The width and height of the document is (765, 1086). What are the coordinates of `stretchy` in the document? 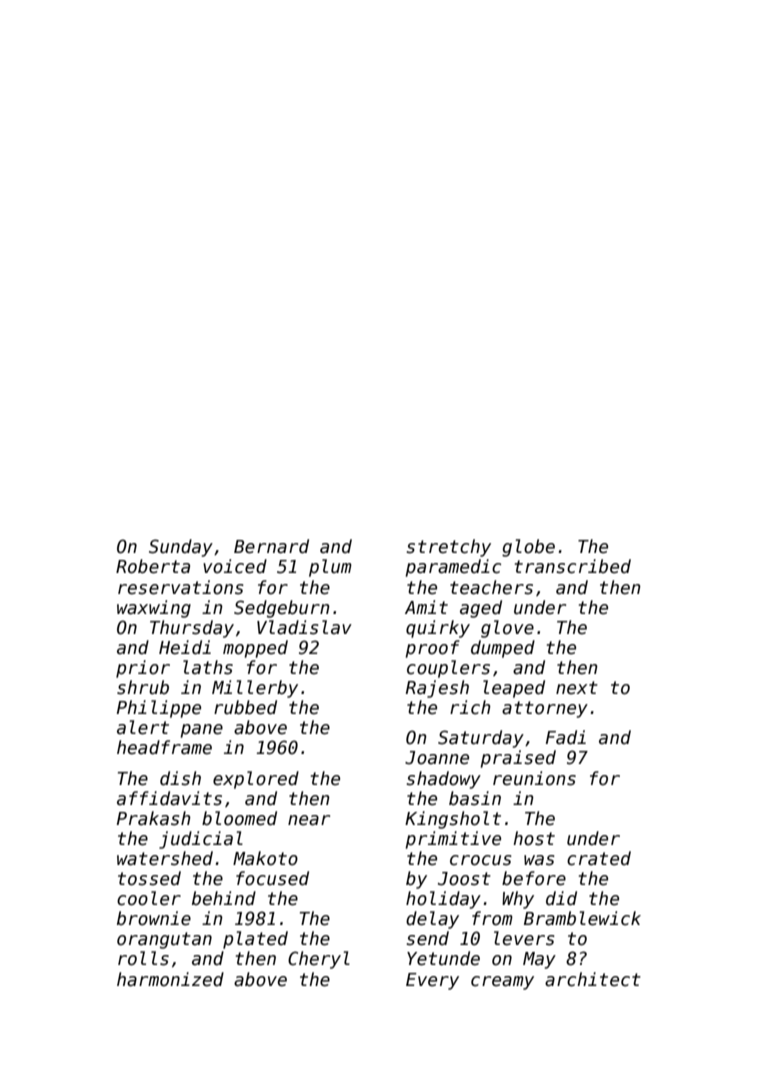 It's located at (448, 548).
